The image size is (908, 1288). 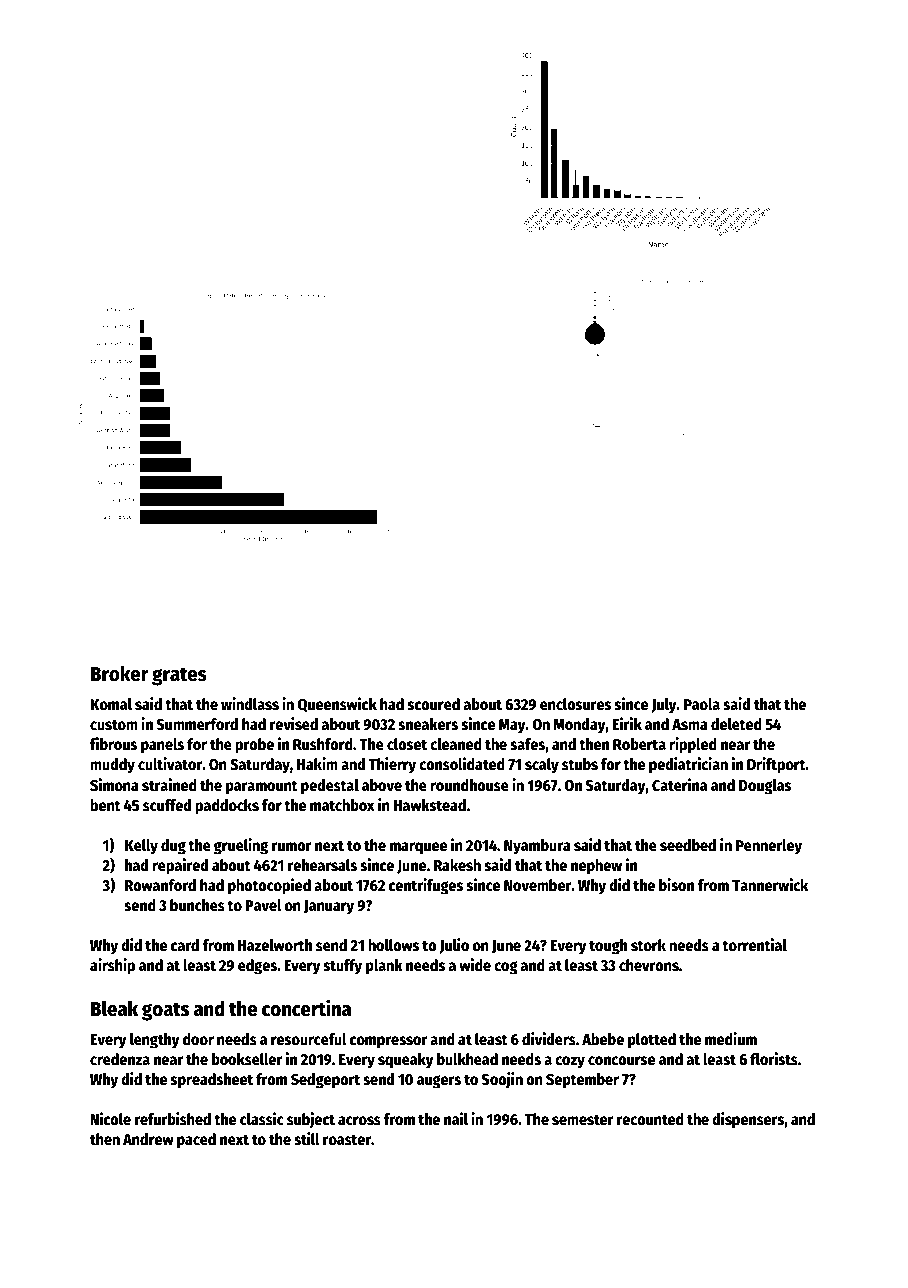 What do you see at coordinates (542, 766) in the image?
I see `scaly` at bounding box center [542, 766].
